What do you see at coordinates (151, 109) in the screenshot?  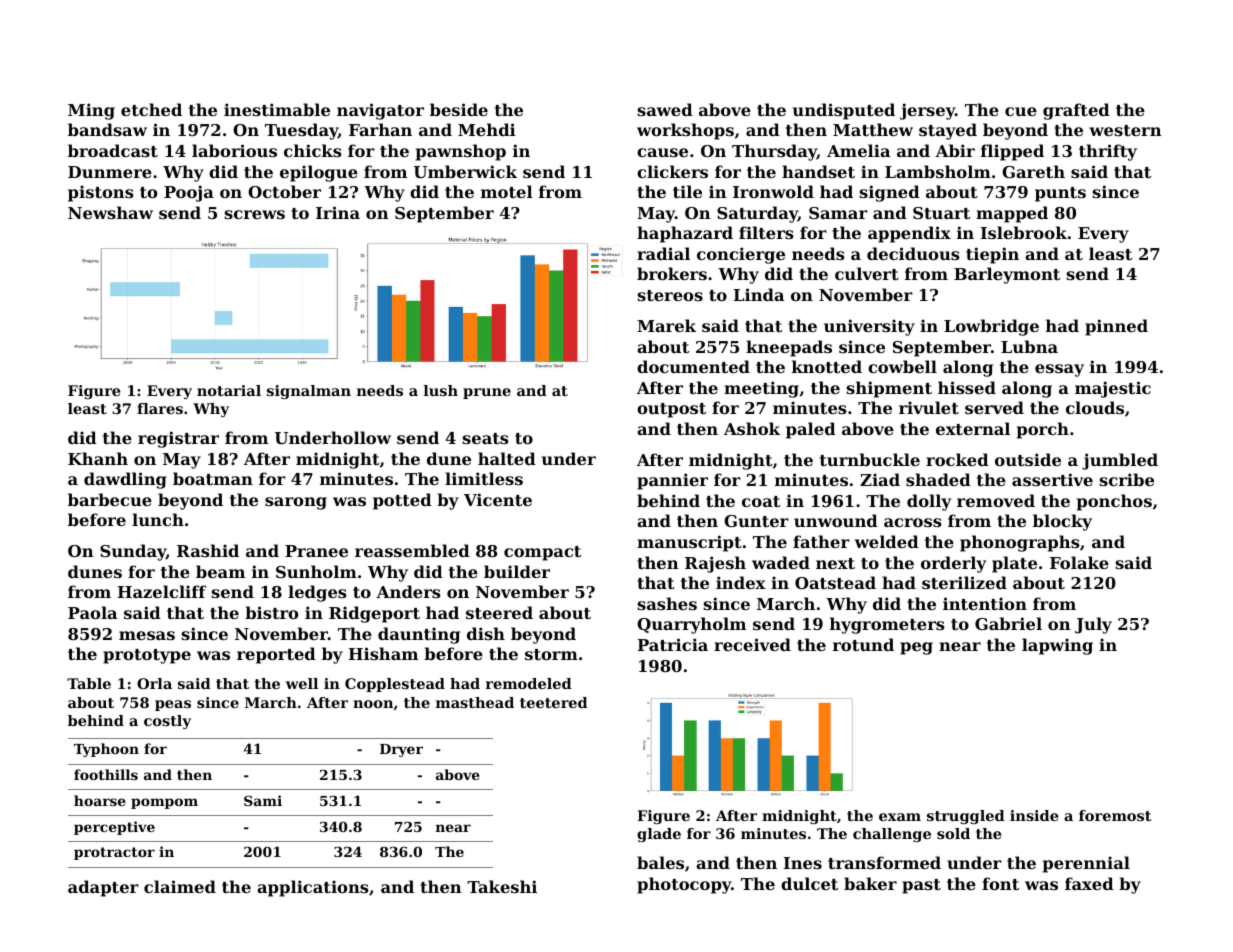 I see `etched` at bounding box center [151, 109].
